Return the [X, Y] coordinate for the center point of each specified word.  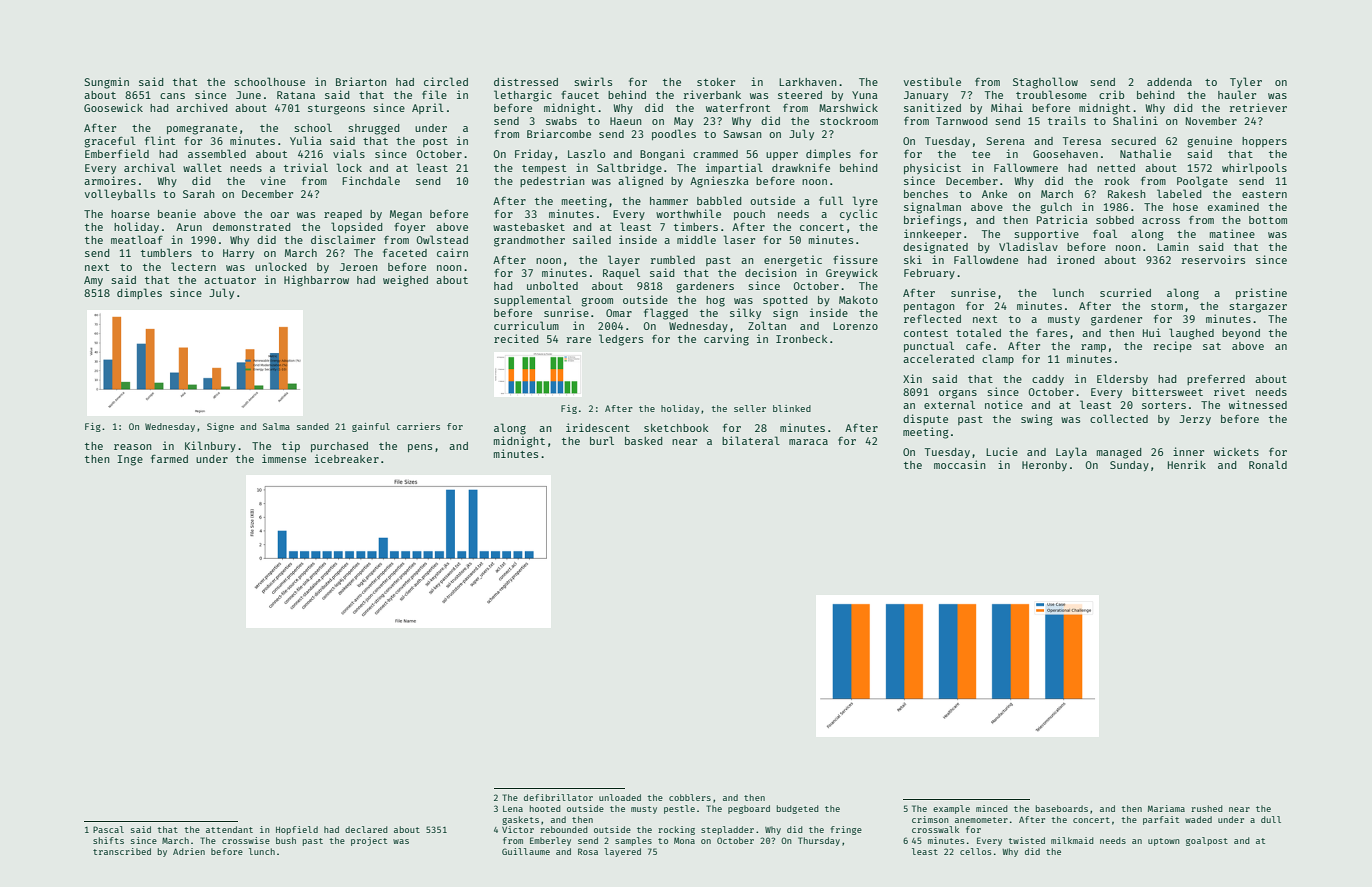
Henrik [1187, 464]
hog [715, 301]
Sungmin [107, 83]
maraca [808, 442]
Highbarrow [316, 281]
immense [284, 458]
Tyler [1246, 82]
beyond [1241, 334]
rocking [676, 830]
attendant [229, 829]
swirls [593, 81]
